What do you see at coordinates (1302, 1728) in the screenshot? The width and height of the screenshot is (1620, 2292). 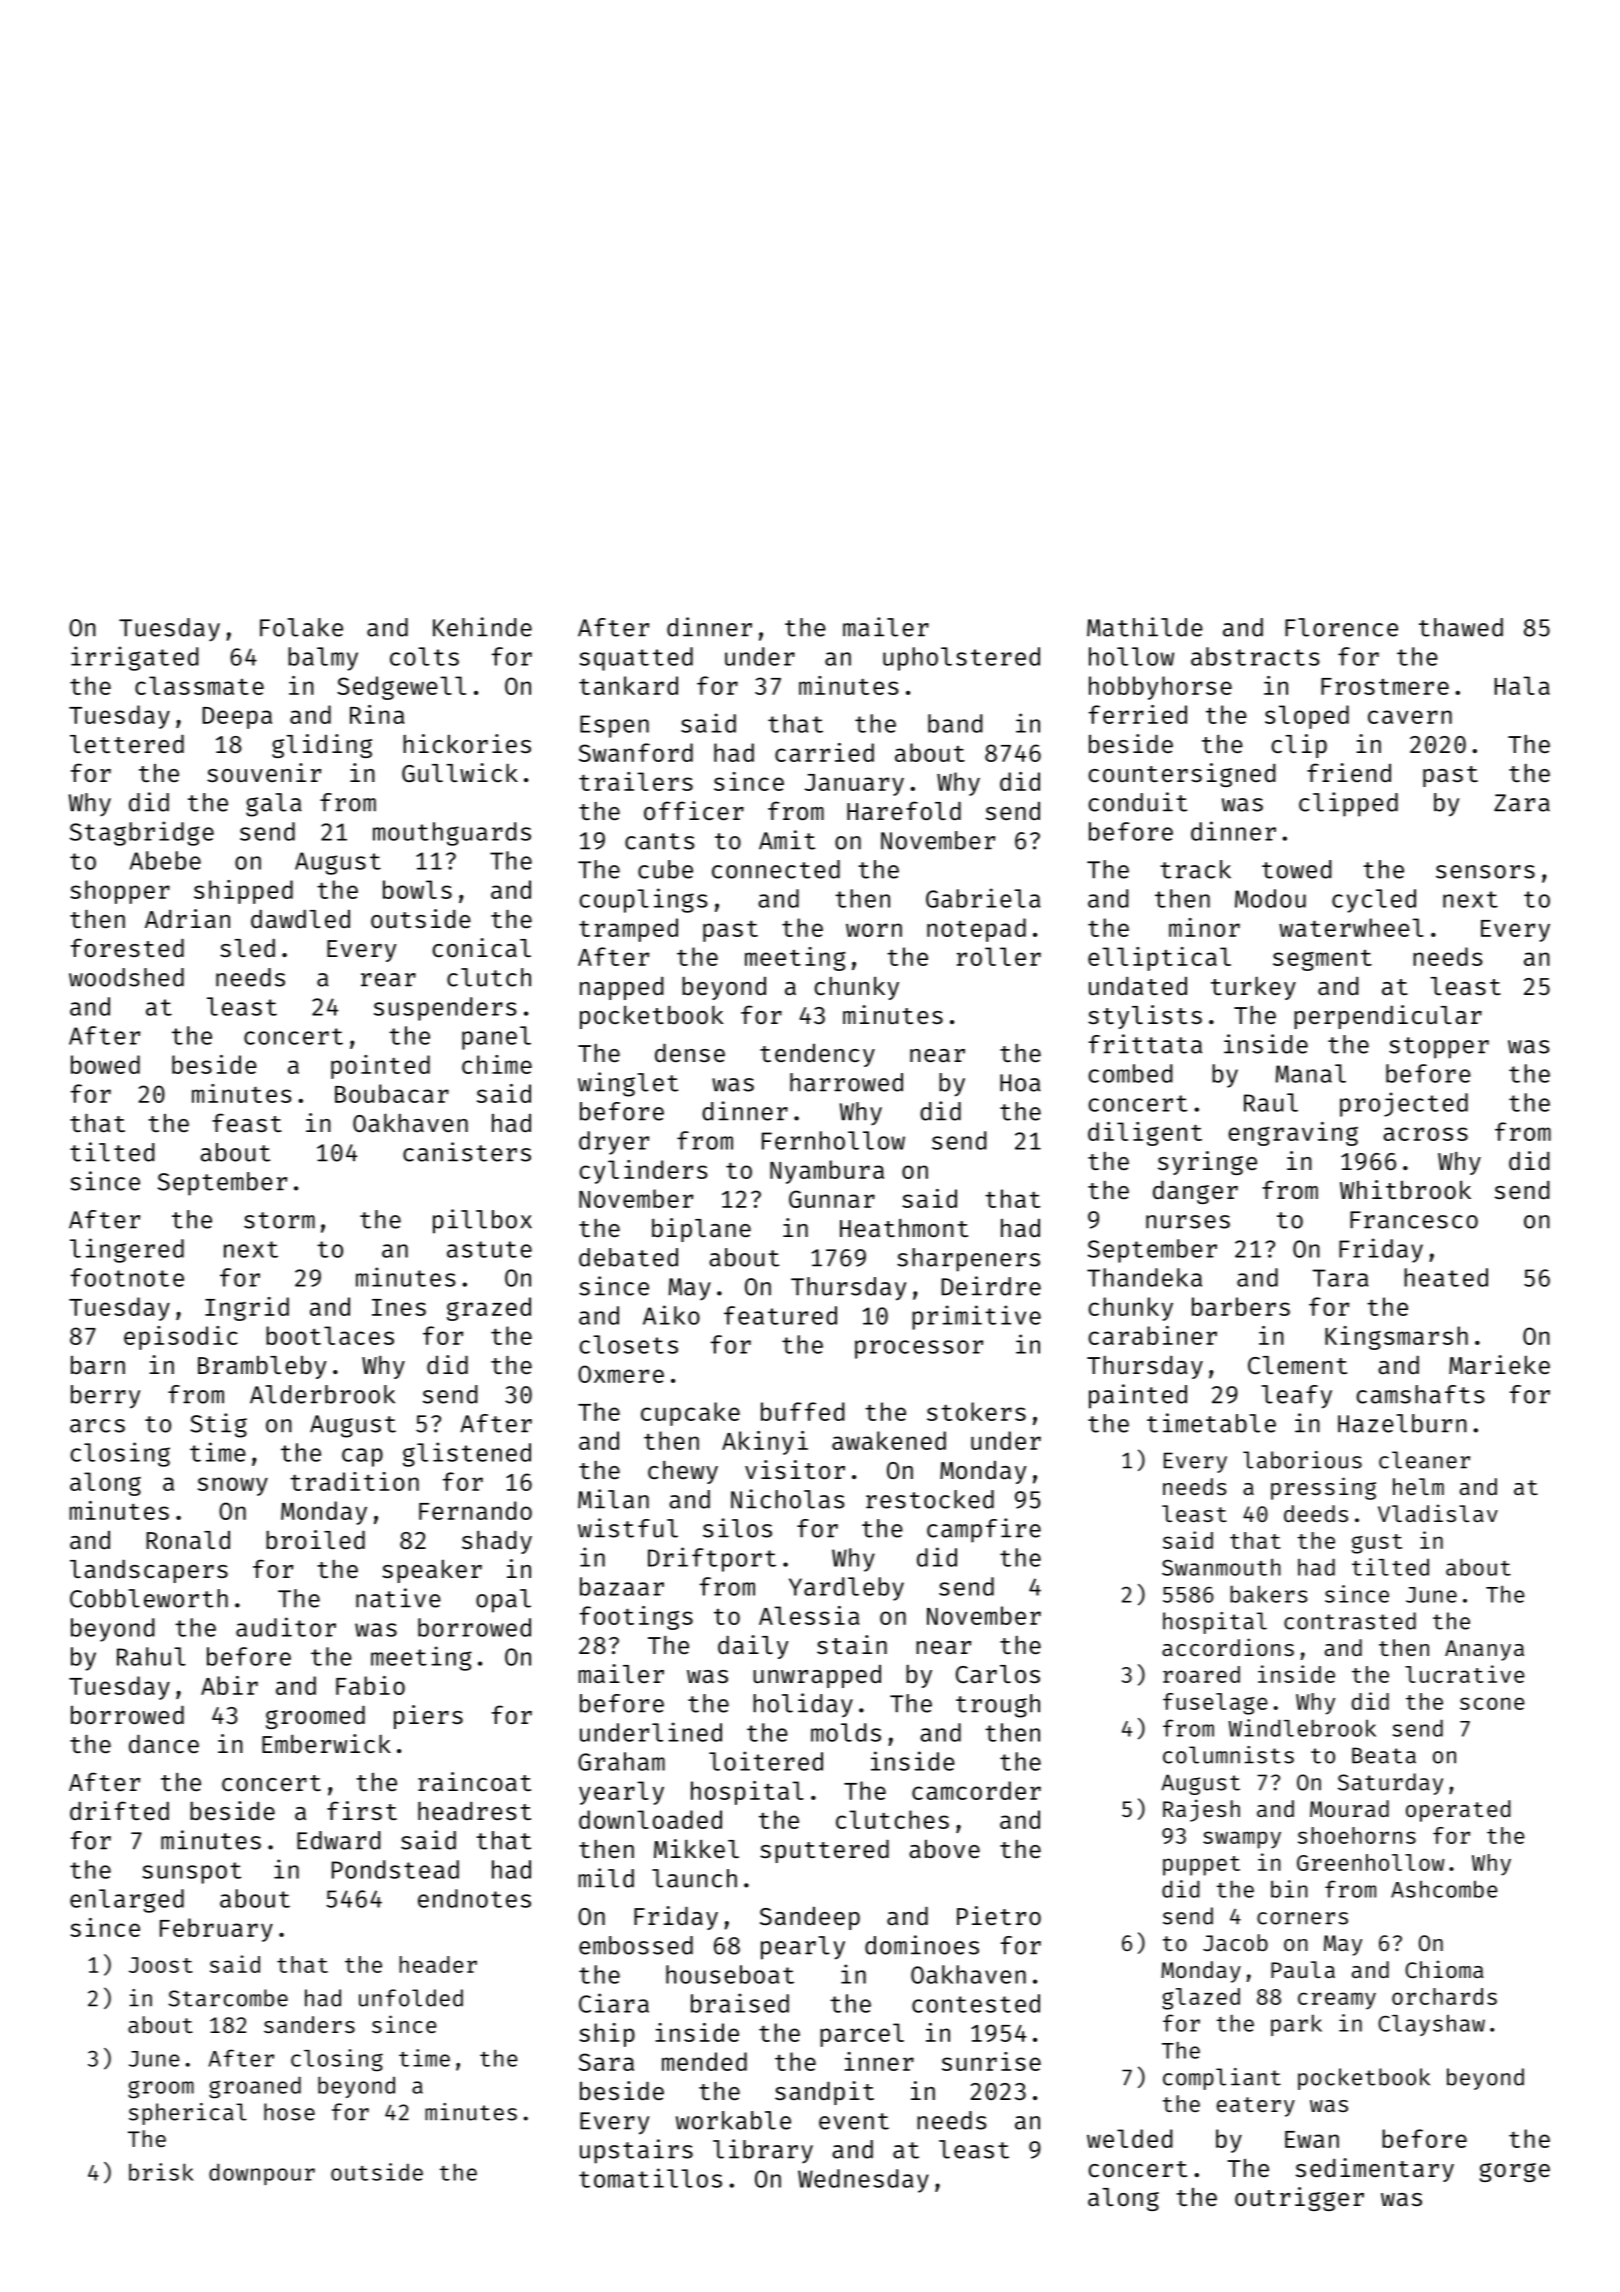 I see `Windlebrook` at bounding box center [1302, 1728].
